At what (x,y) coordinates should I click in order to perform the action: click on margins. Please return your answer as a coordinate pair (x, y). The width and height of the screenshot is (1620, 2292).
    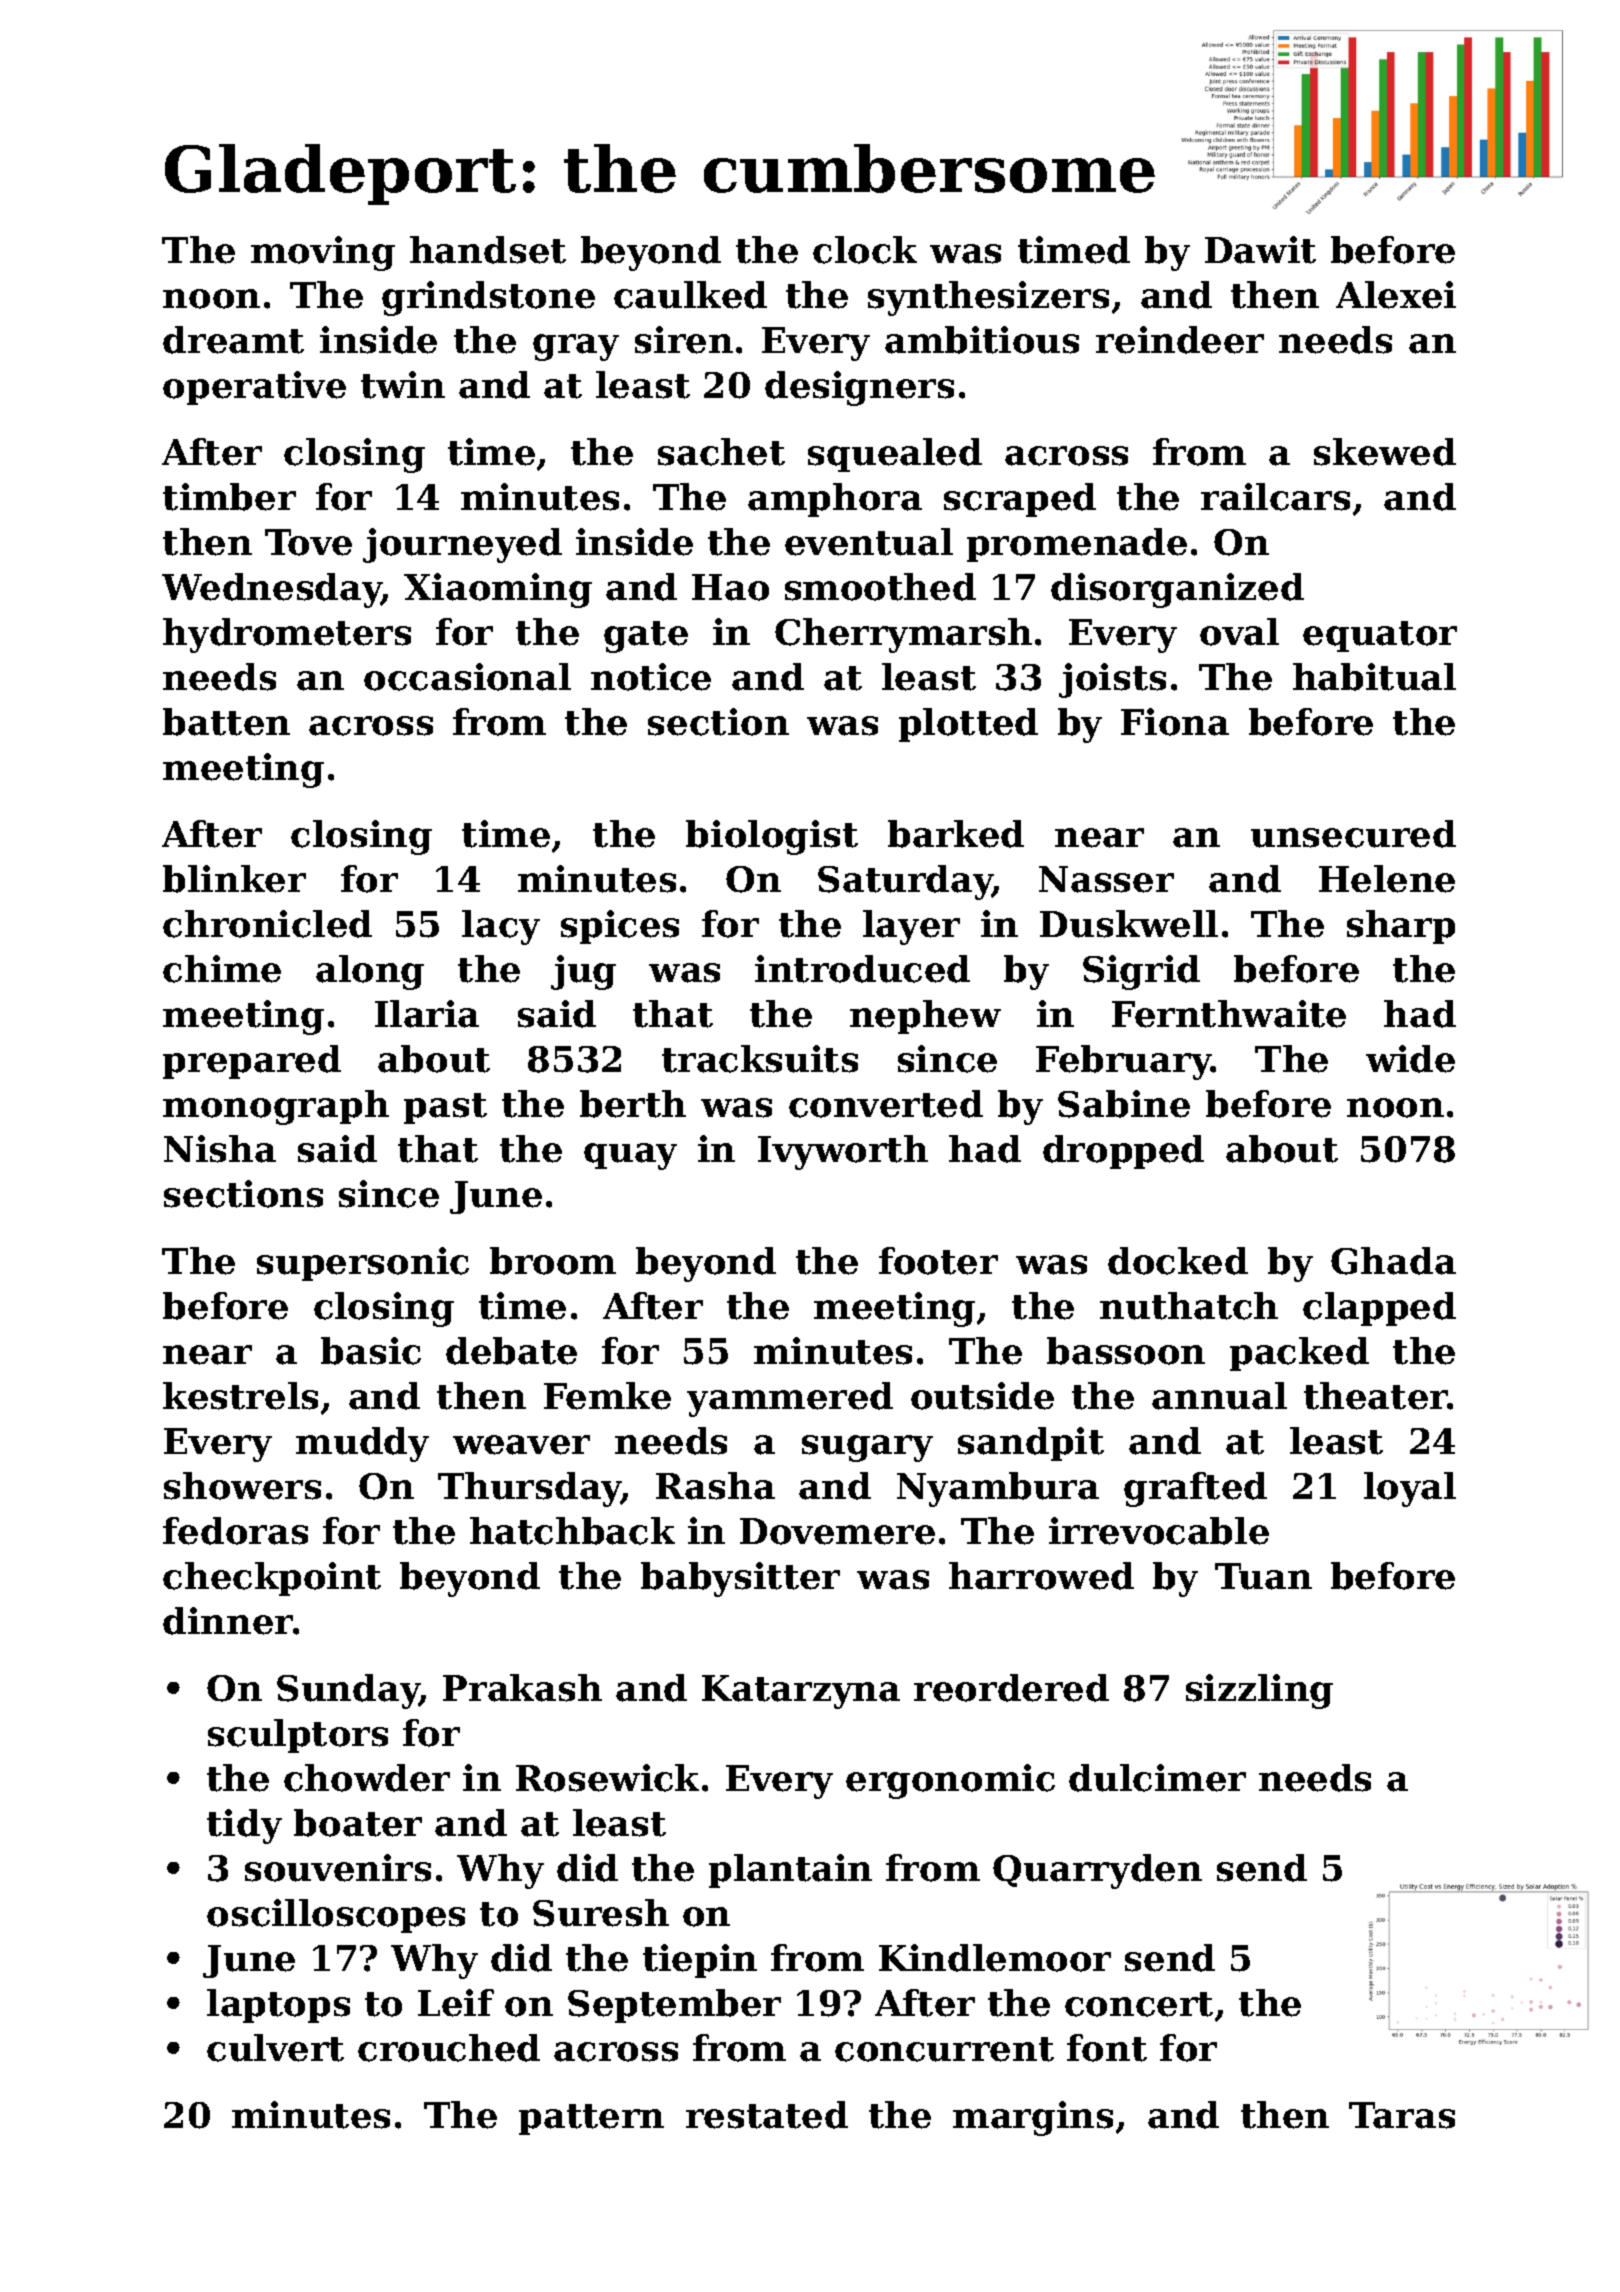
    Looking at the image, I should click on (1033, 2118).
